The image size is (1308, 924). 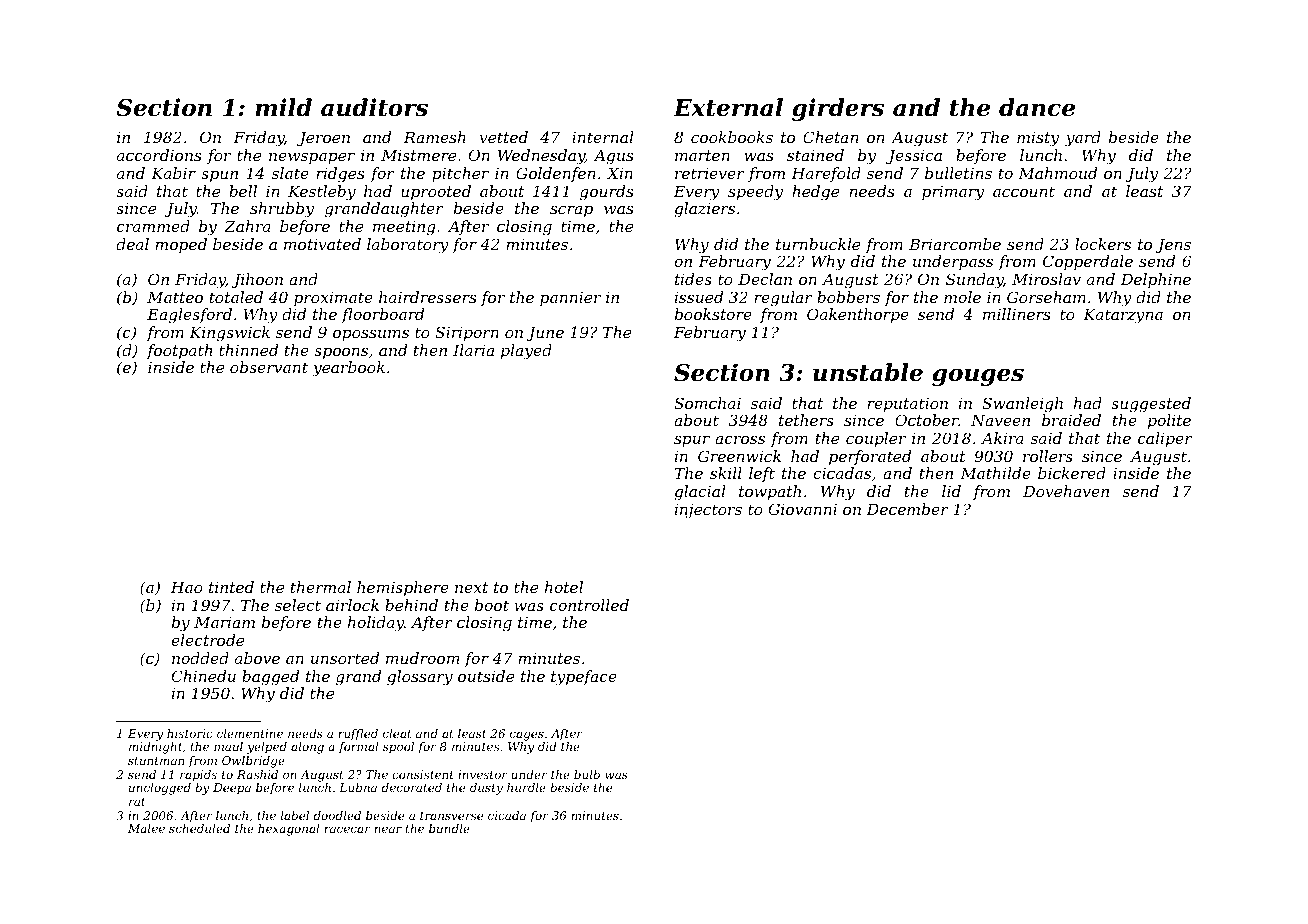 I want to click on hemisphere, so click(x=403, y=588).
